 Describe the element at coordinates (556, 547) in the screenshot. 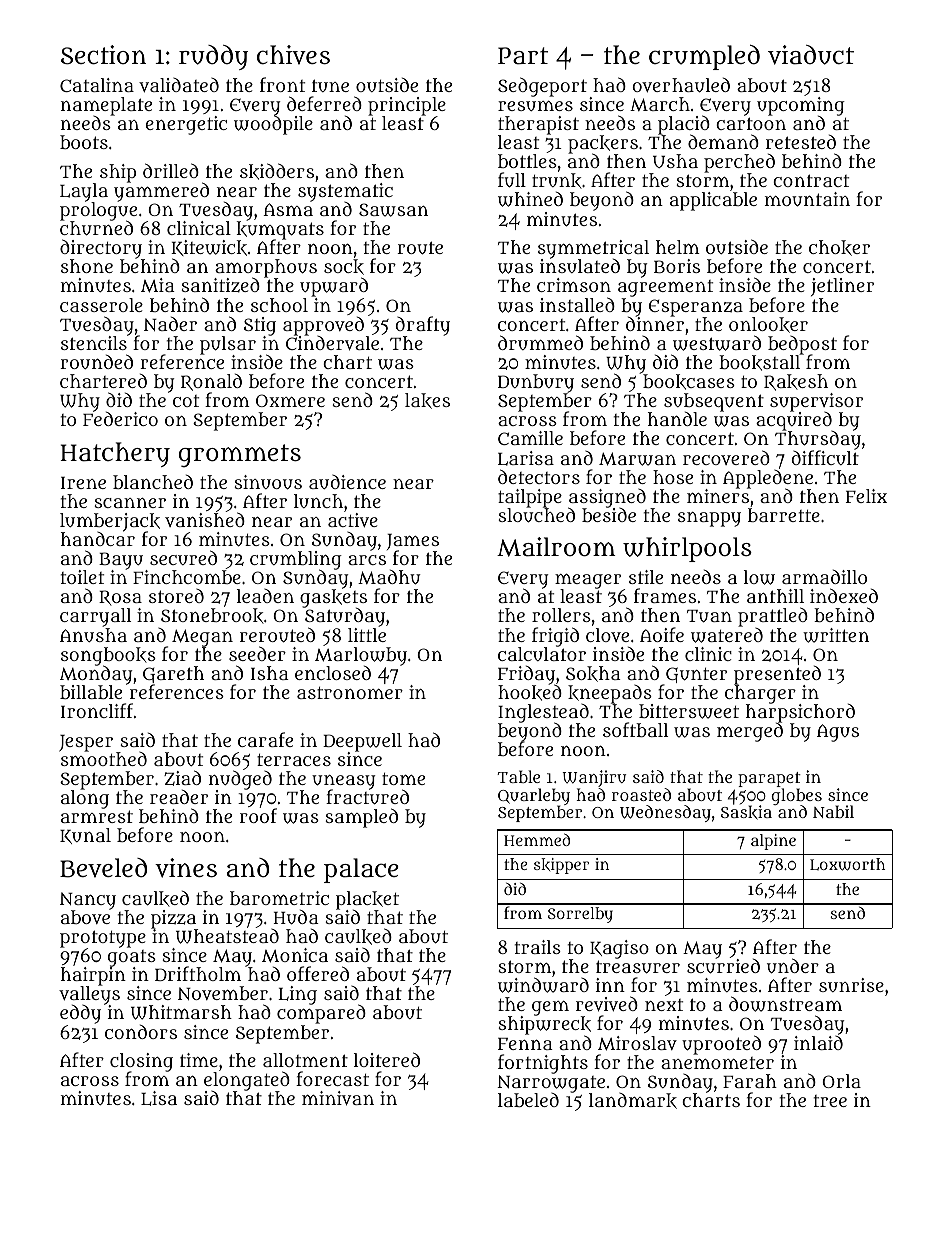

I see `Mailroom` at that location.
